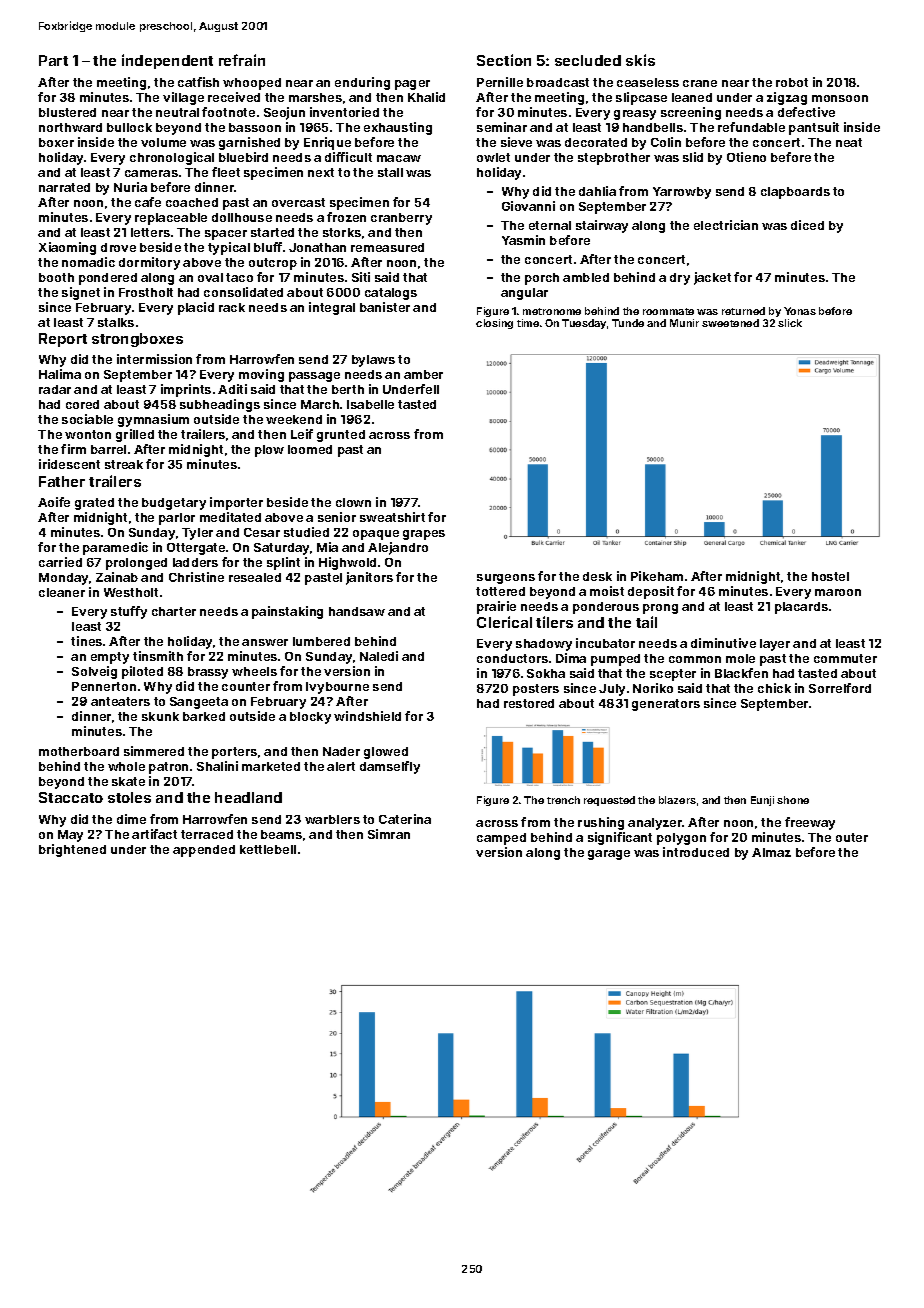 The width and height of the screenshot is (924, 1308). I want to click on wonton, so click(88, 434).
